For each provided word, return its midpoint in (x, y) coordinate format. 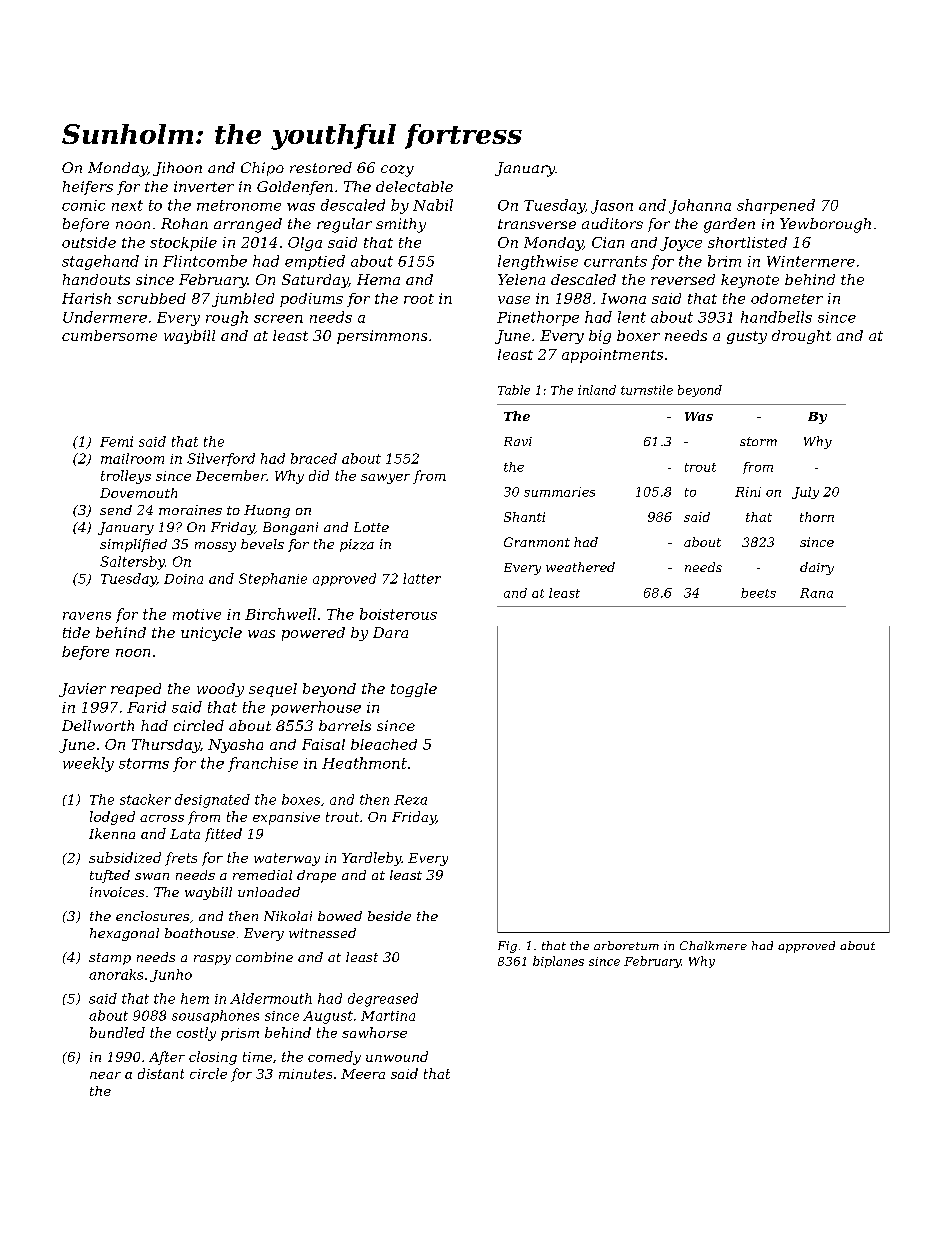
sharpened (776, 206)
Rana (816, 593)
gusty (747, 337)
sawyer (385, 479)
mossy (215, 547)
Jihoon (177, 169)
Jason (612, 207)
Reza (410, 800)
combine (264, 957)
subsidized (125, 857)
